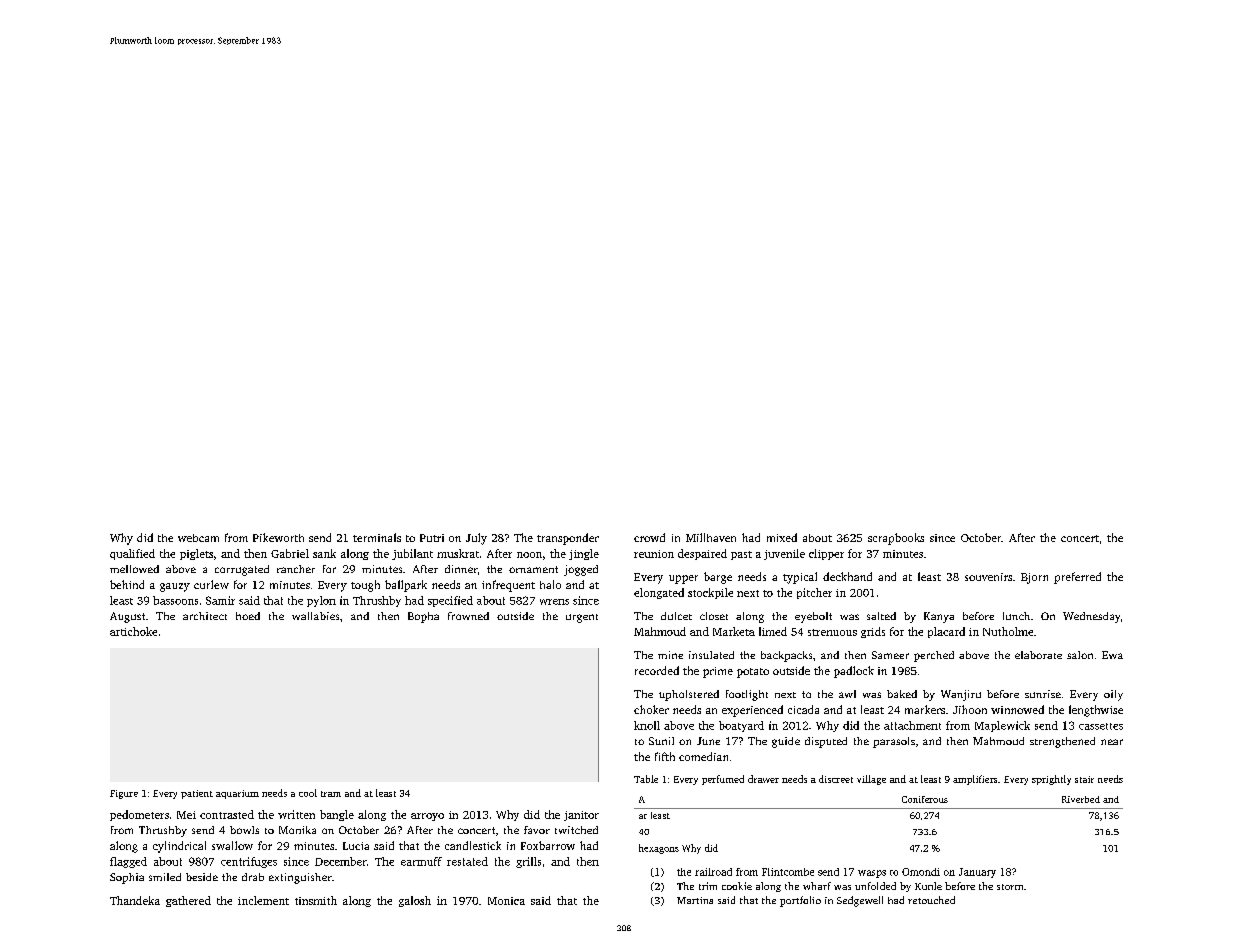 This screenshot has height=952, width=1233. Describe the element at coordinates (1091, 617) in the screenshot. I see `Wednesday` at that location.
